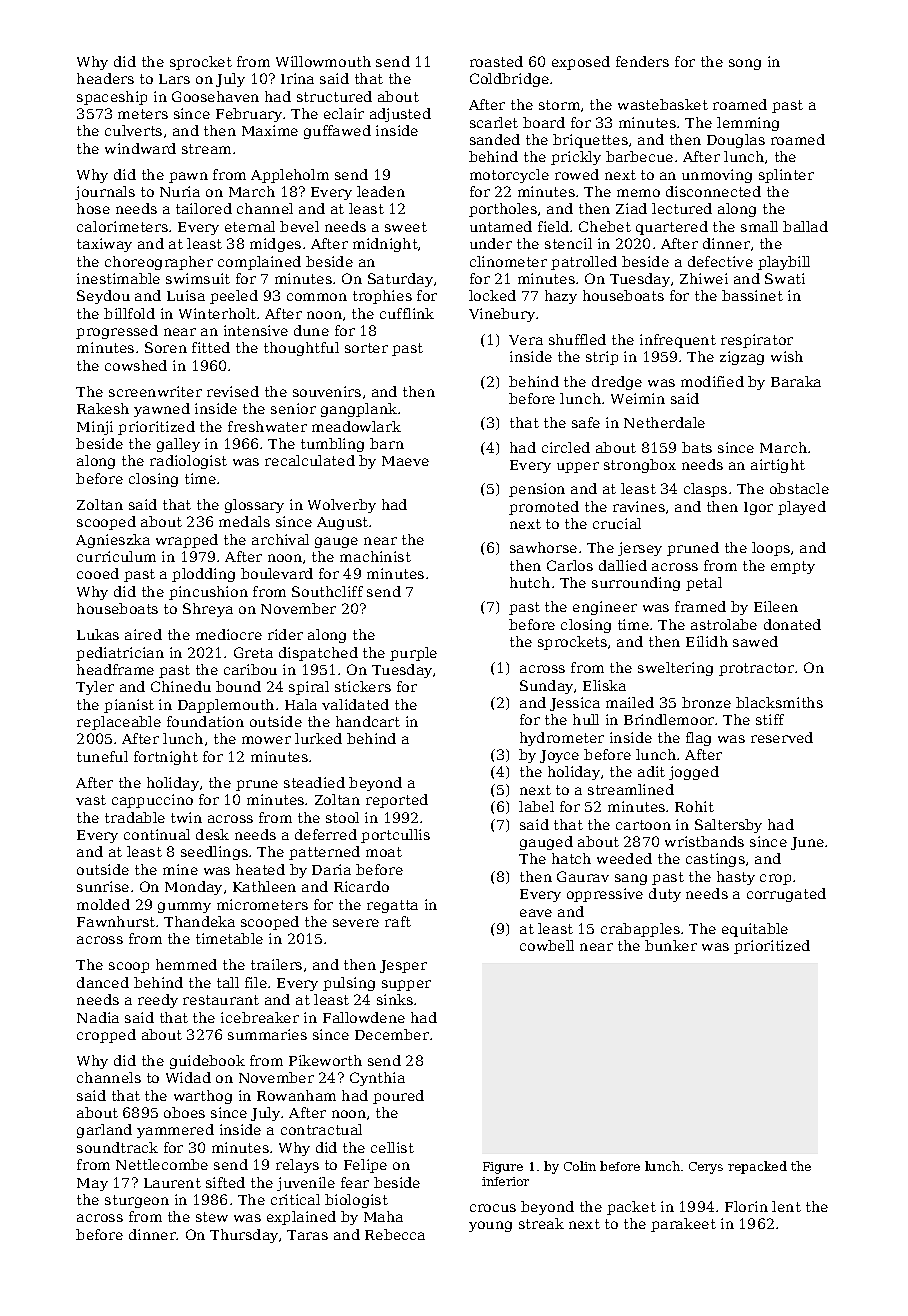 This screenshot has height=1316, width=908. I want to click on Ricardo, so click(361, 886).
